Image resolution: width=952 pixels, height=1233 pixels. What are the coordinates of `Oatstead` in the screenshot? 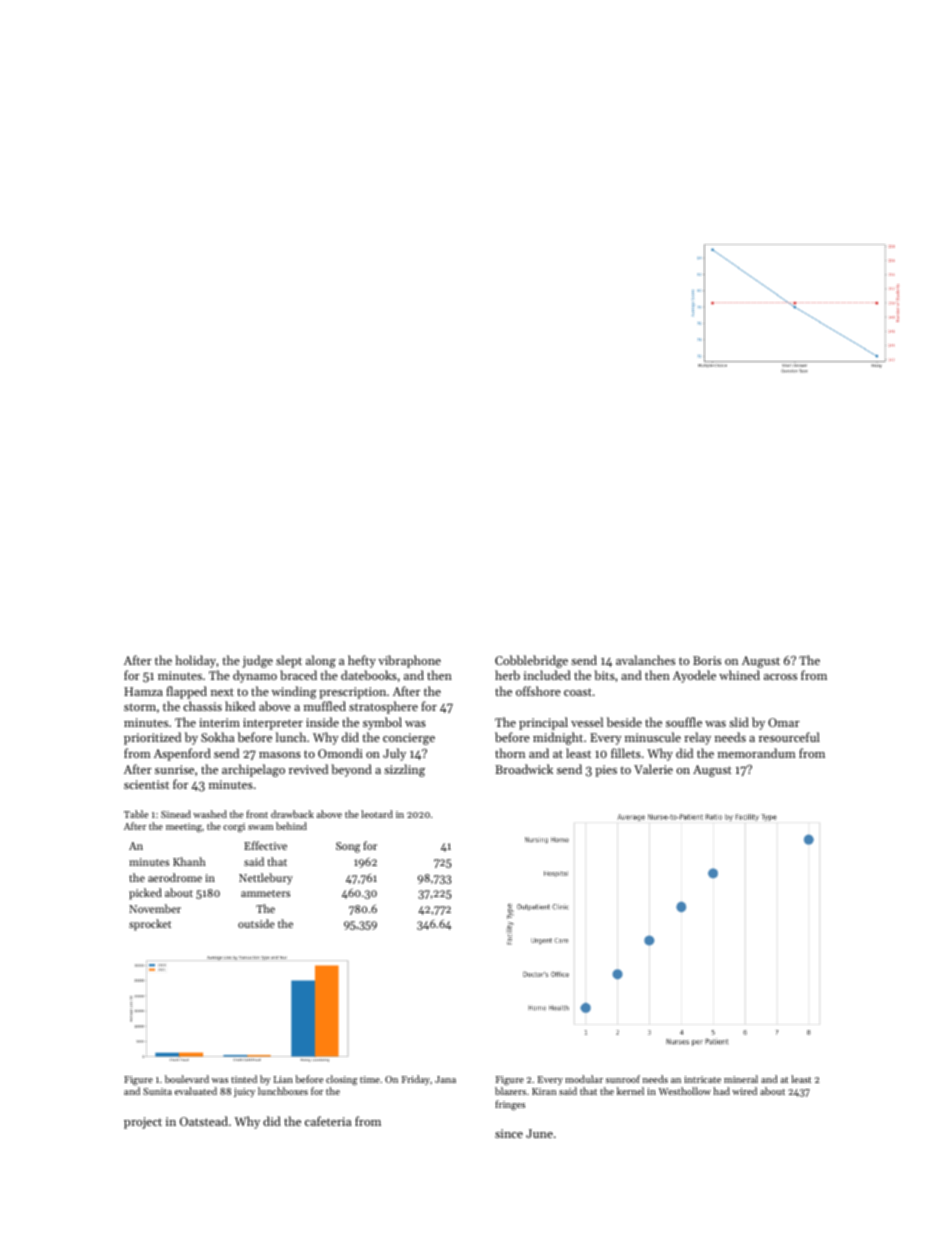 It's located at (204, 1121).
